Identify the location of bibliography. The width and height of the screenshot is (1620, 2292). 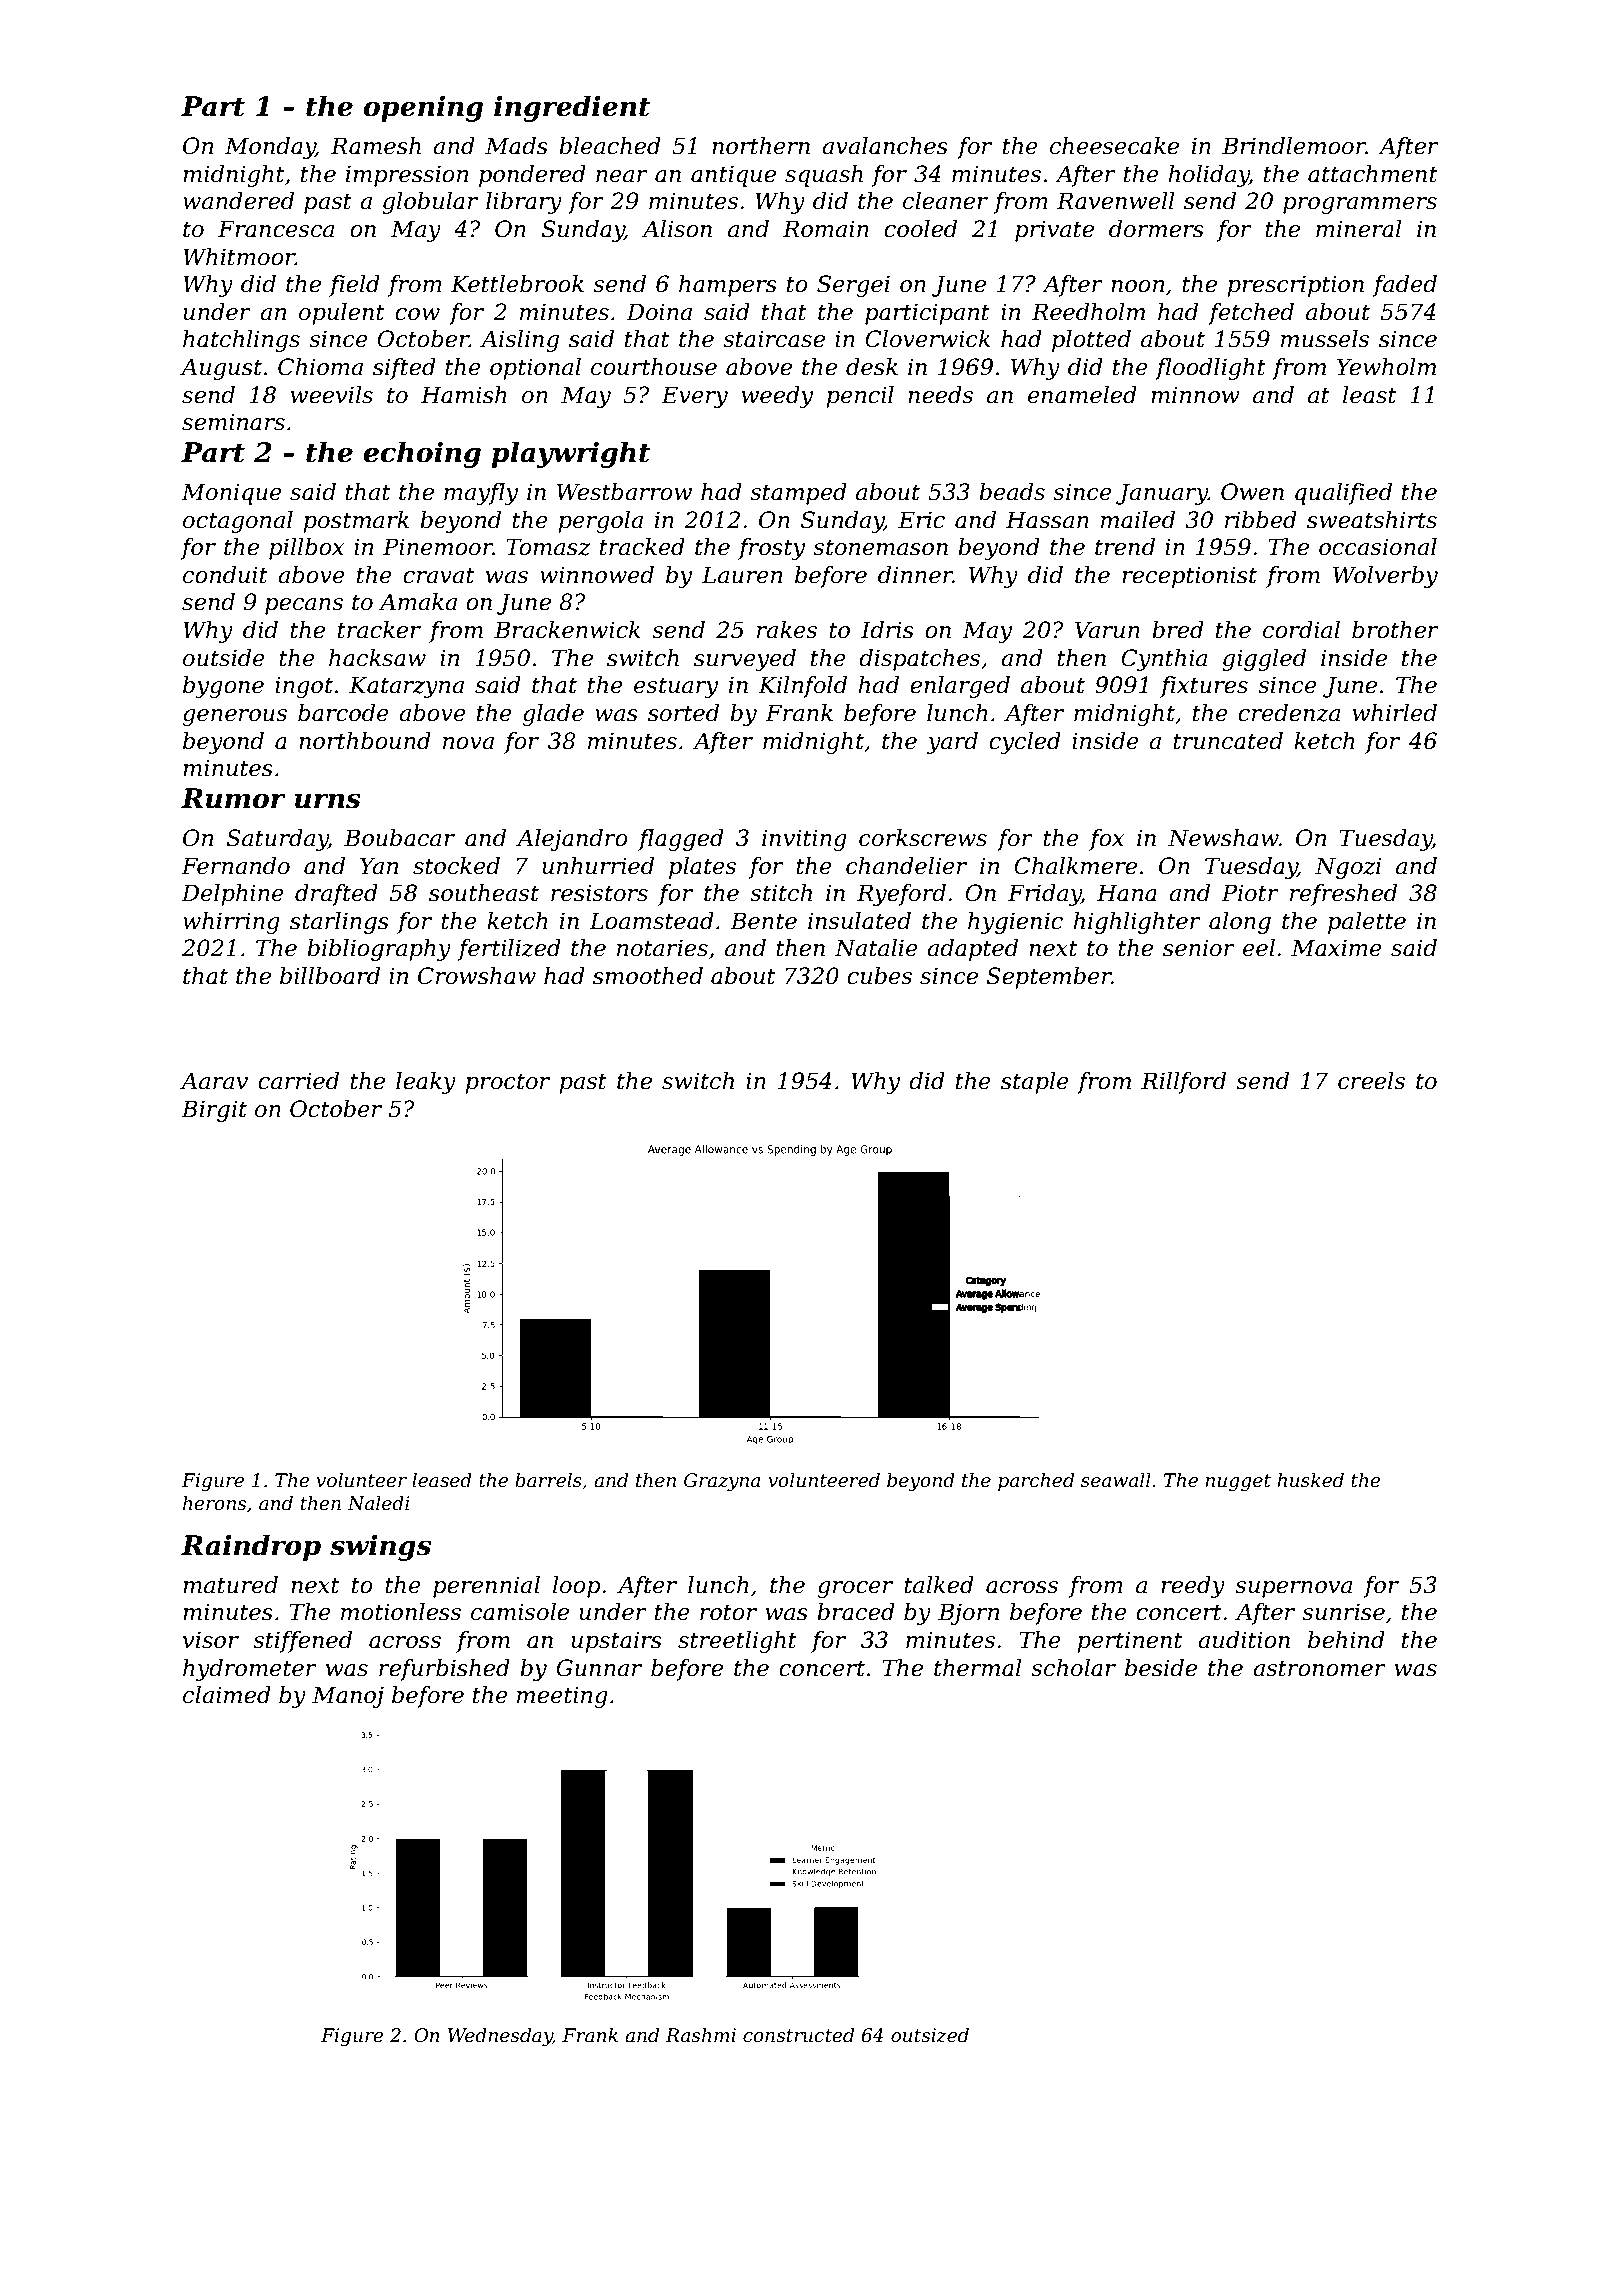
(379, 950).
